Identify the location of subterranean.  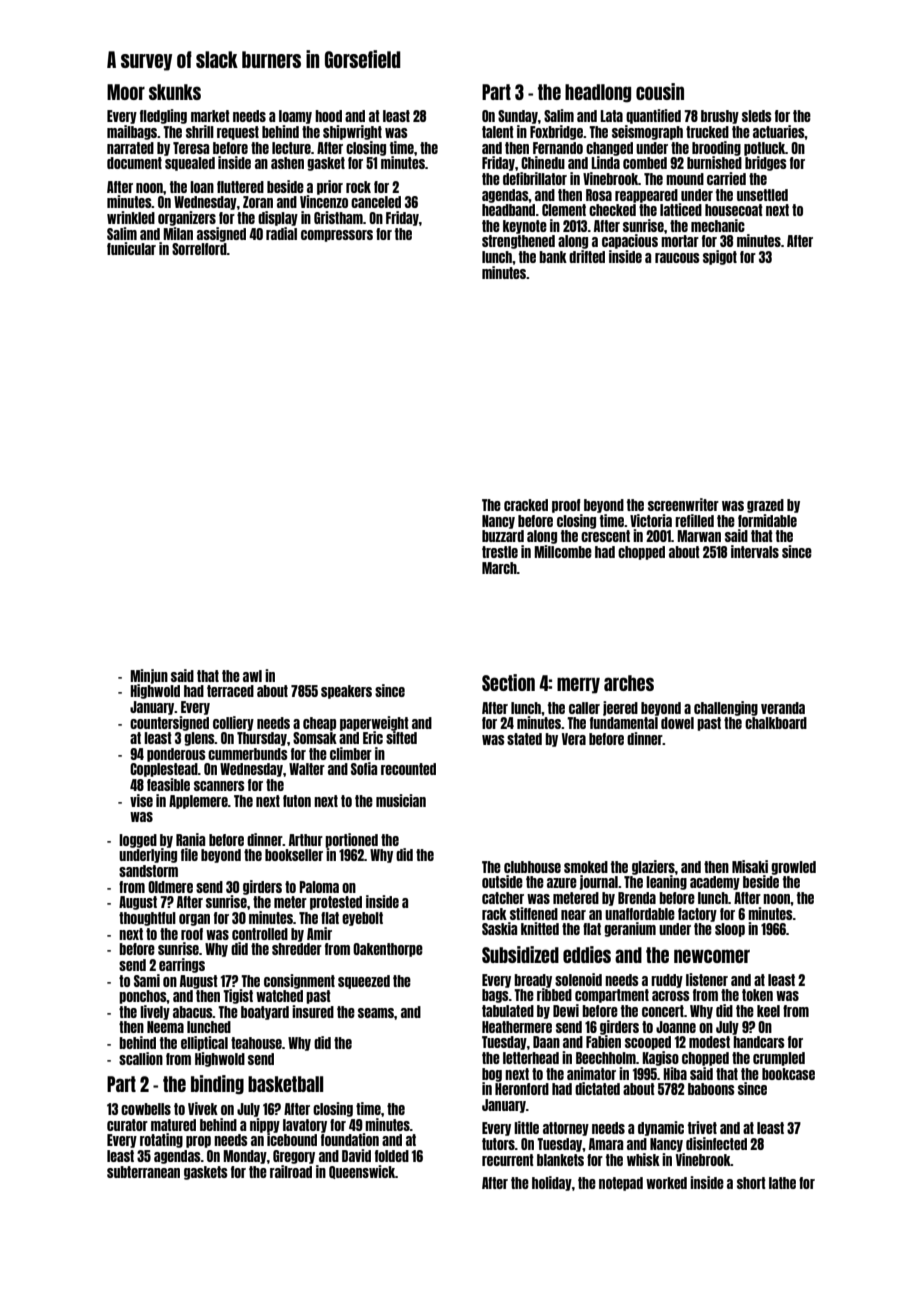
(143, 1172).
